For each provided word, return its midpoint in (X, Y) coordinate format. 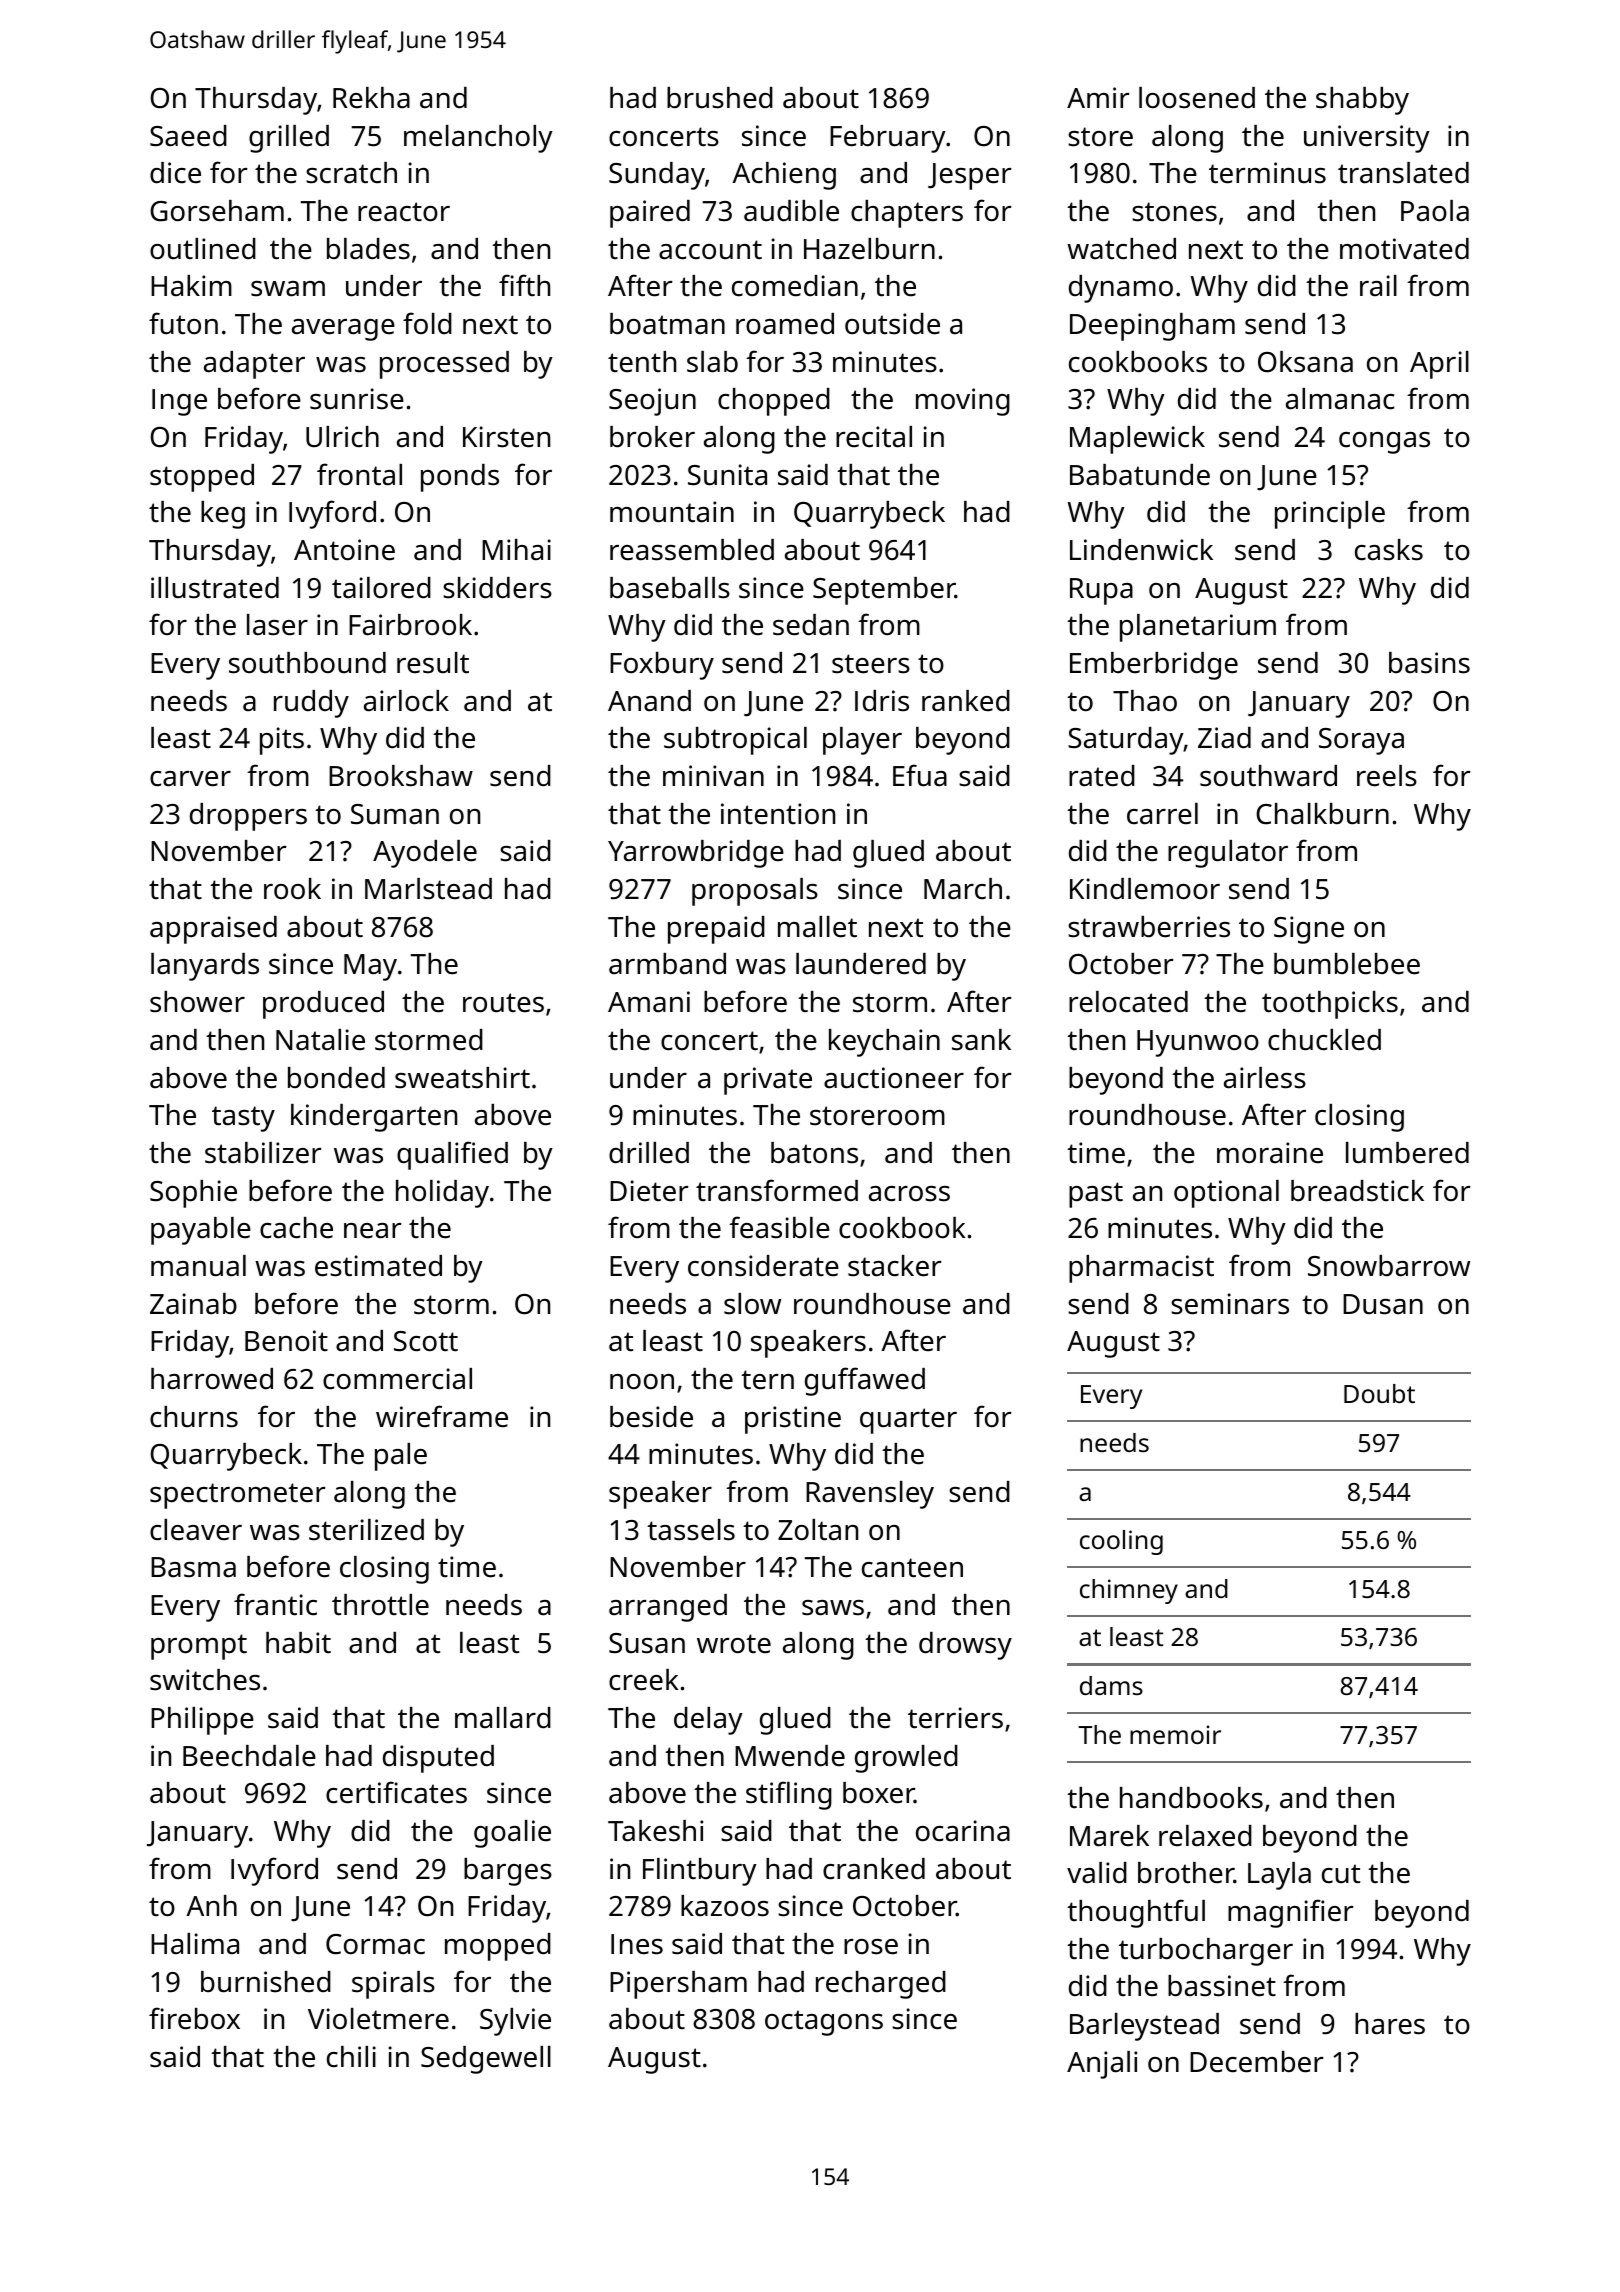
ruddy (311, 704)
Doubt (1379, 1393)
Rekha (371, 98)
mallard (503, 1718)
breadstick (1357, 1191)
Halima (195, 1944)
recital (874, 437)
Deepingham (1152, 327)
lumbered (1407, 1153)
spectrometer (238, 1496)
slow (752, 1304)
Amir (1098, 97)
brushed (720, 98)
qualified (452, 1155)
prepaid (716, 930)
